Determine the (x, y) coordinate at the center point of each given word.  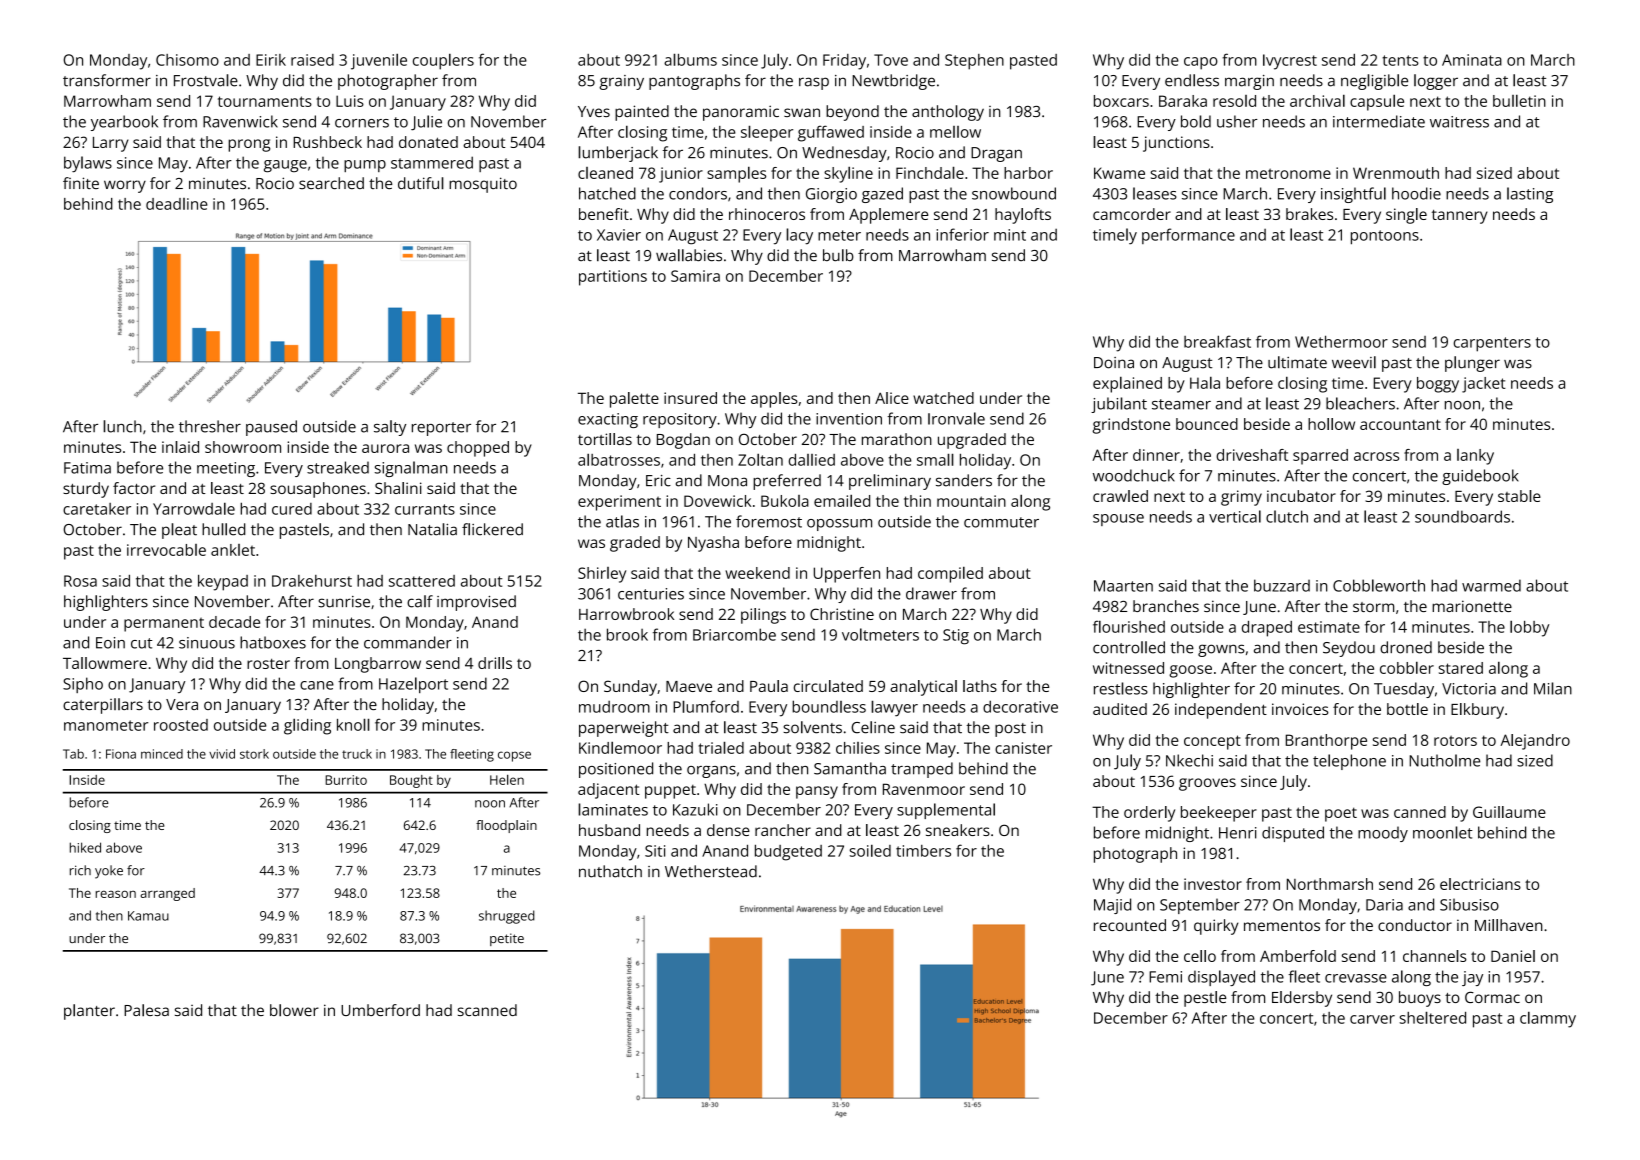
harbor (1028, 173)
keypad (223, 583)
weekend (757, 573)
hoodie (1416, 193)
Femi (1165, 977)
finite (81, 183)
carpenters (1492, 344)
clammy (1548, 1019)
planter (89, 1012)
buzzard (1282, 585)
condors (698, 193)
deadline (177, 204)
